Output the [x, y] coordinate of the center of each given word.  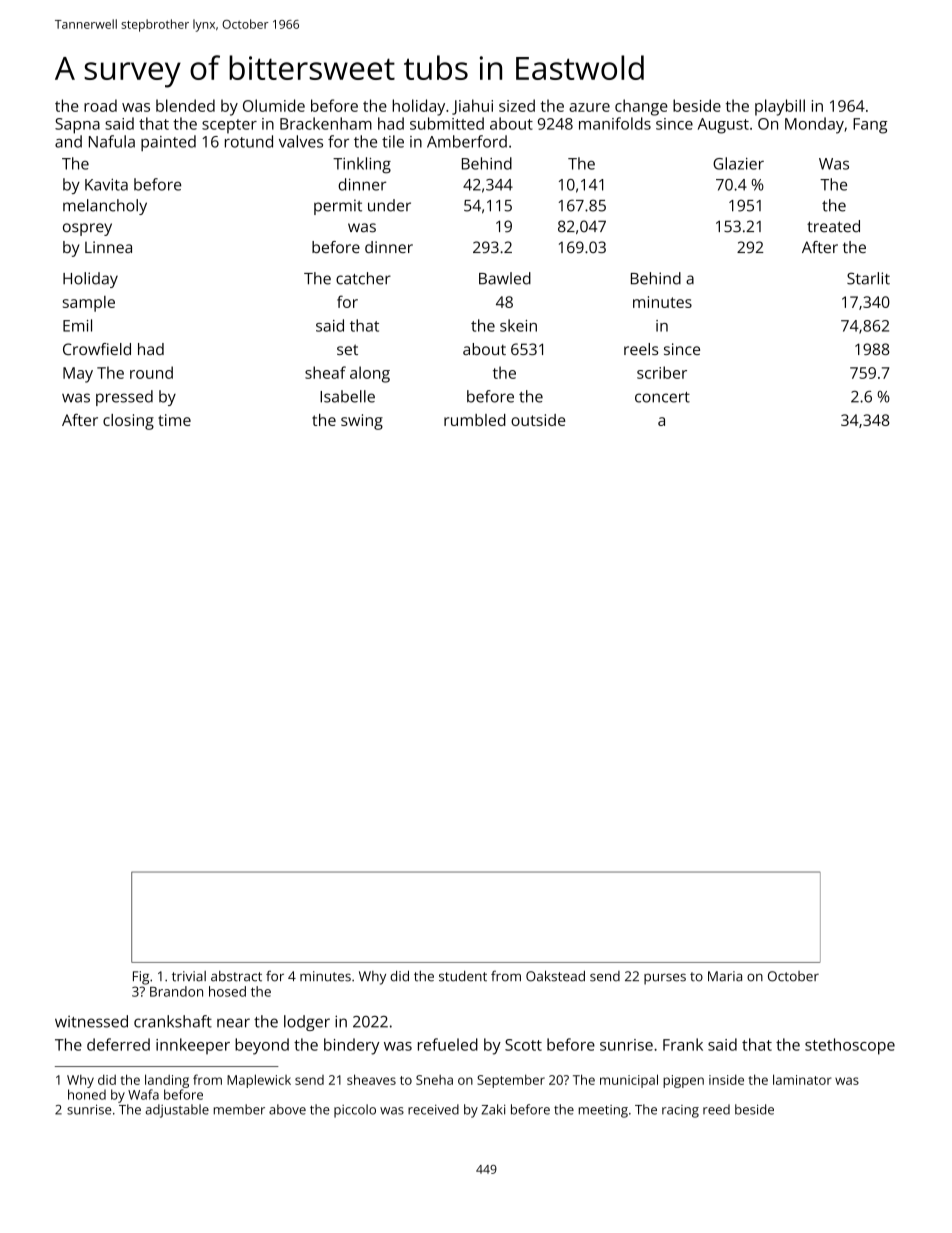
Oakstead [555, 976]
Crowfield [97, 349]
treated [833, 226]
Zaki [493, 1109]
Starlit [868, 278]
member [239, 1109]
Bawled [505, 278]
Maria [725, 976]
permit [338, 207]
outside [538, 420]
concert [662, 397]
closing [128, 422]
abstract [236, 976]
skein [518, 325]
